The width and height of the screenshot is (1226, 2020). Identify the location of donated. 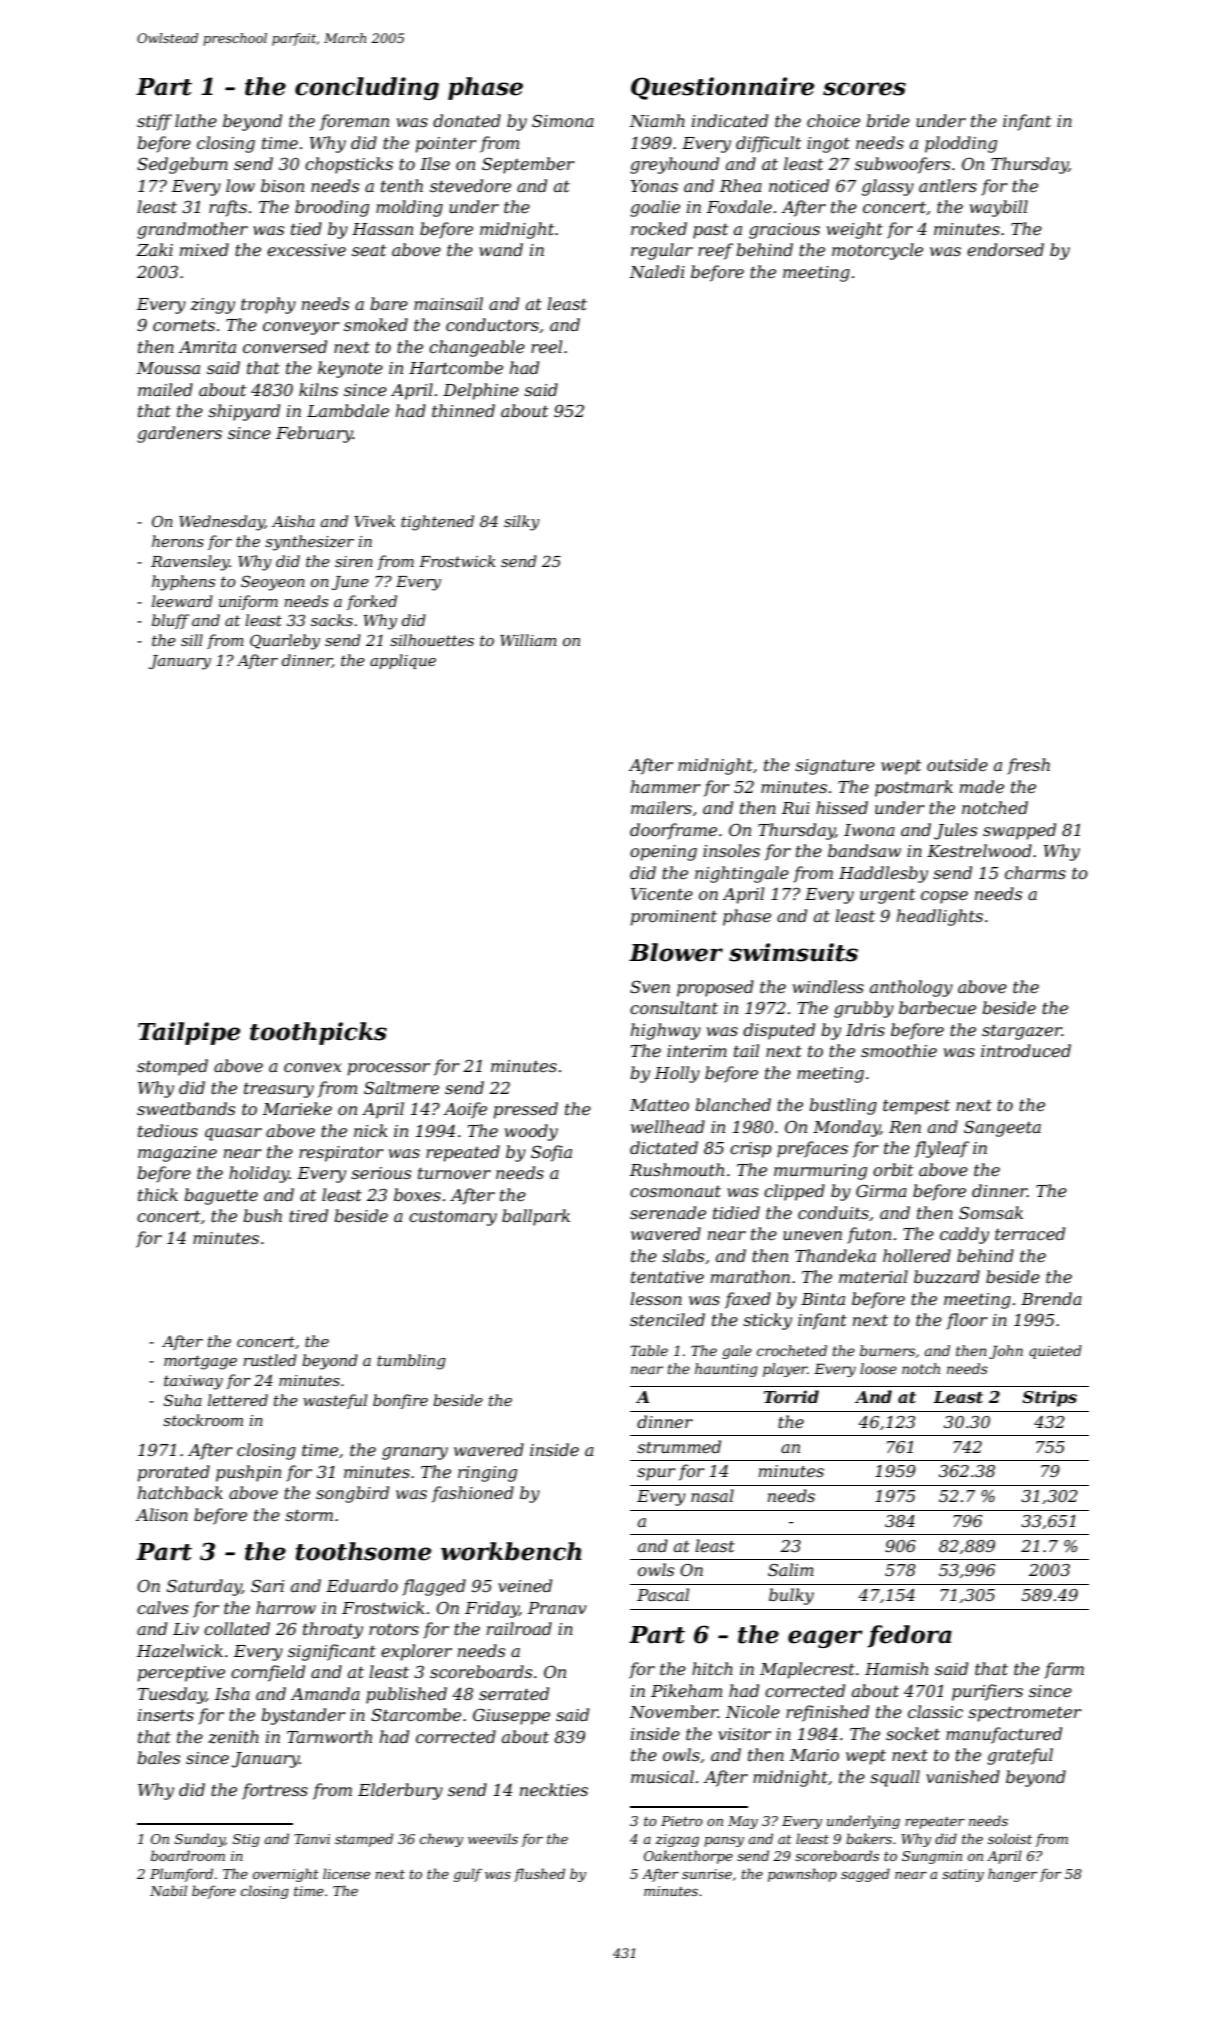
(467, 120).
